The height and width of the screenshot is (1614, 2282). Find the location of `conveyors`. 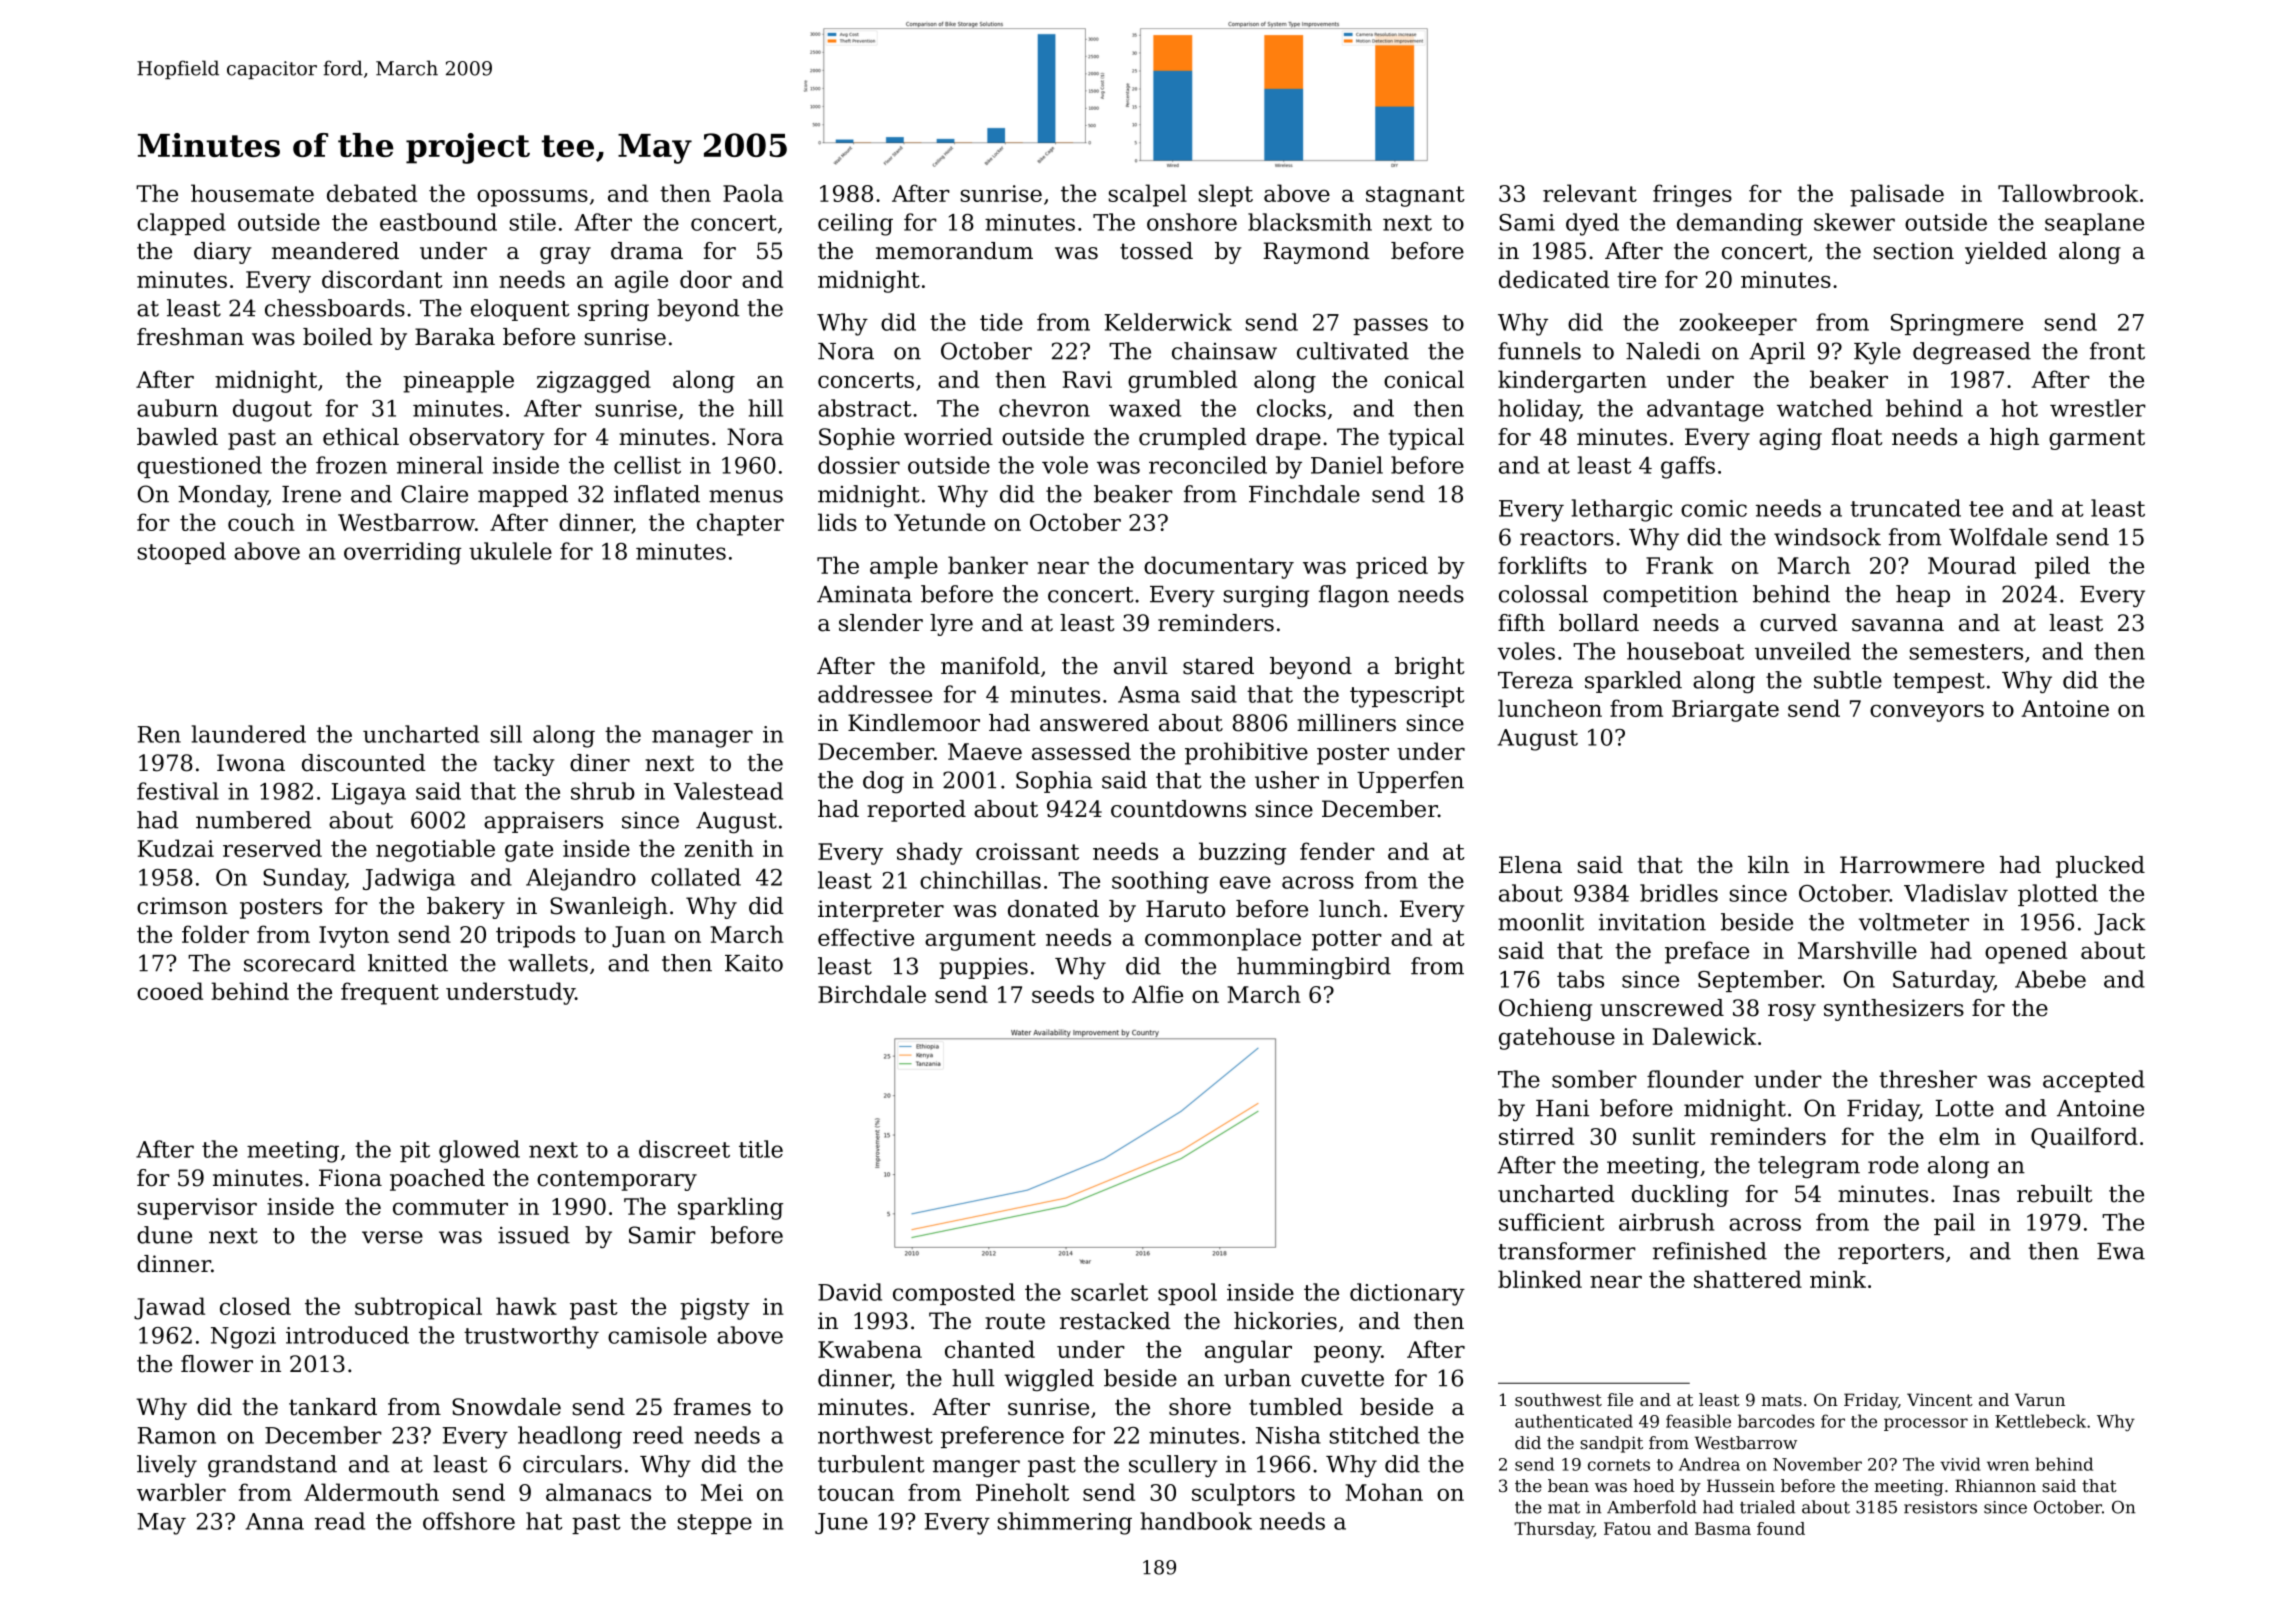

conveyors is located at coordinates (1927, 713).
